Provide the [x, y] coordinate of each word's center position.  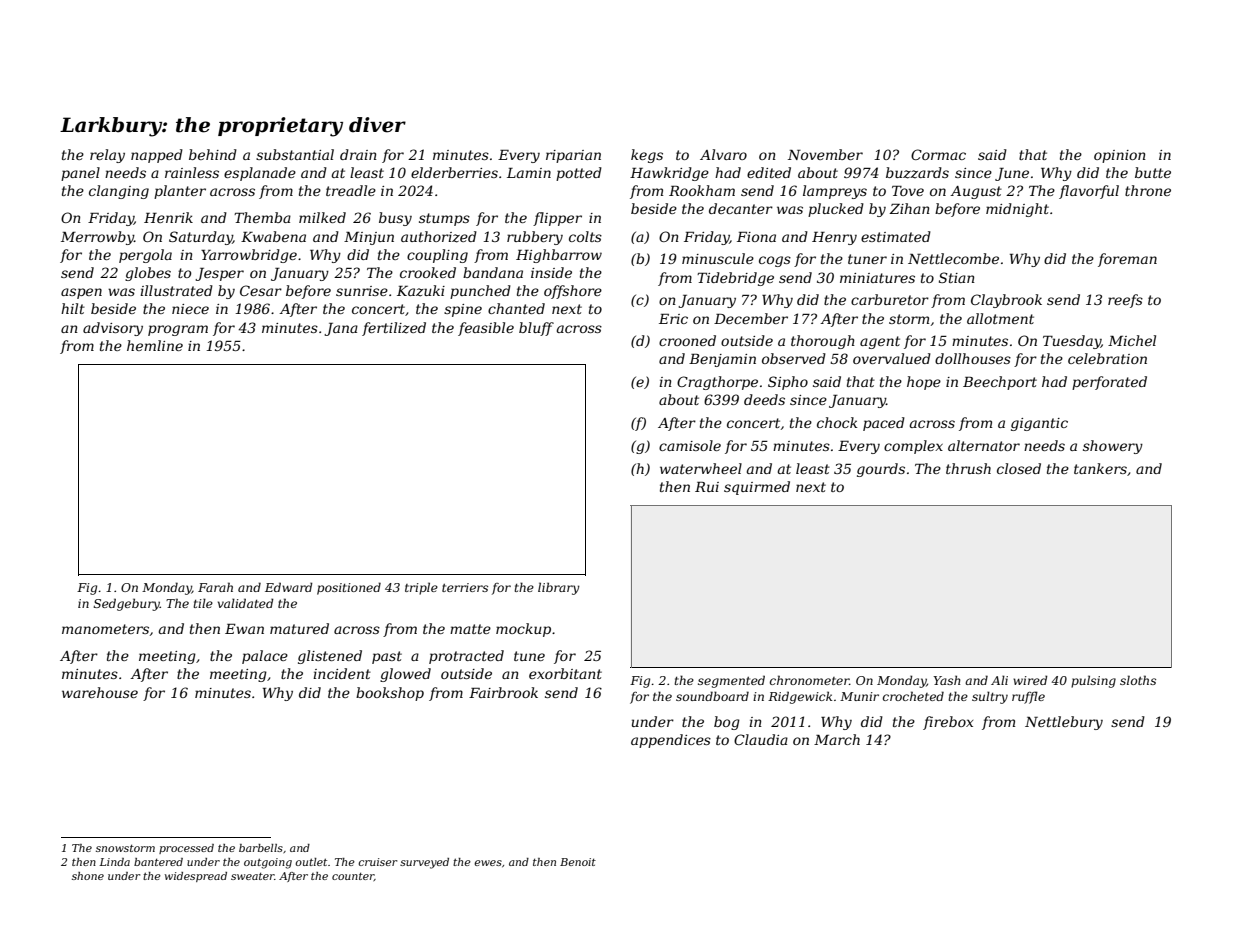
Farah [215, 587]
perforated [1109, 383]
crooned [687, 340]
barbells [261, 848]
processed [186, 849]
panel [80, 174]
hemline [155, 345]
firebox [948, 723]
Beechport [1000, 383]
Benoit [578, 862]
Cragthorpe [717, 383]
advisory [113, 329]
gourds [881, 470]
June [1012, 174]
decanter [741, 208]
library [559, 588]
